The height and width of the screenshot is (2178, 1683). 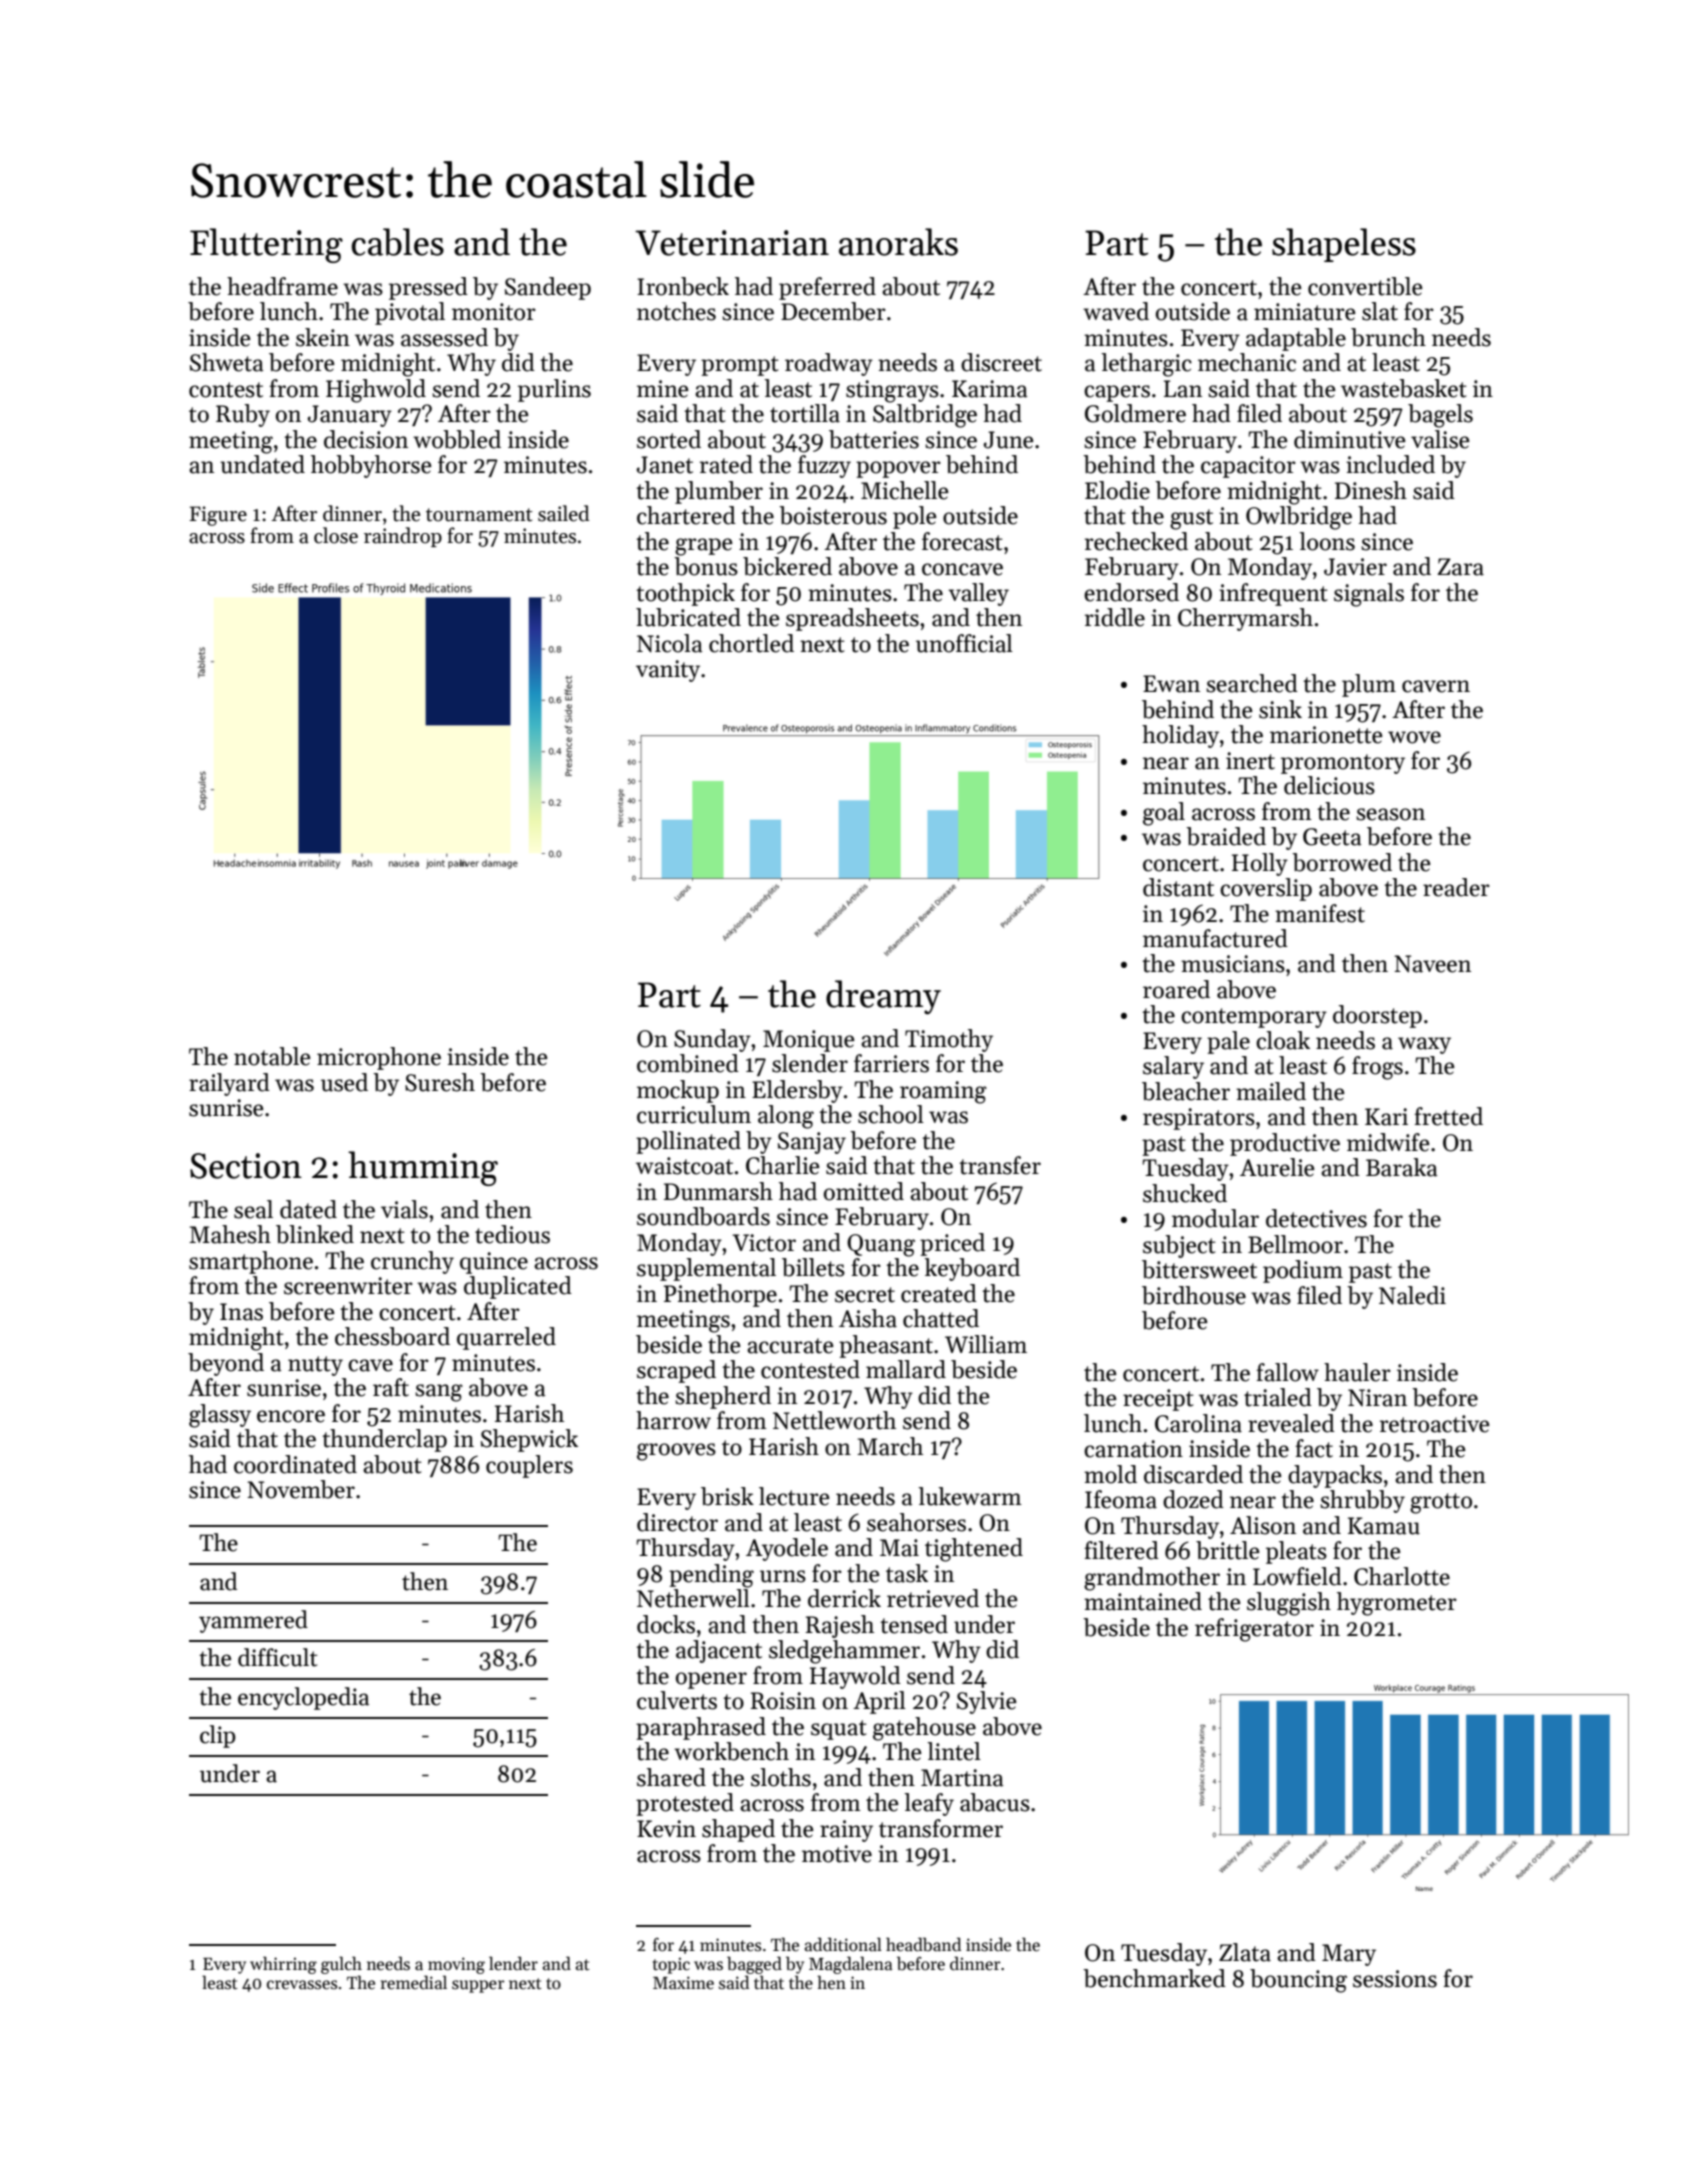 What do you see at coordinates (1432, 964) in the screenshot?
I see `Naveen` at bounding box center [1432, 964].
